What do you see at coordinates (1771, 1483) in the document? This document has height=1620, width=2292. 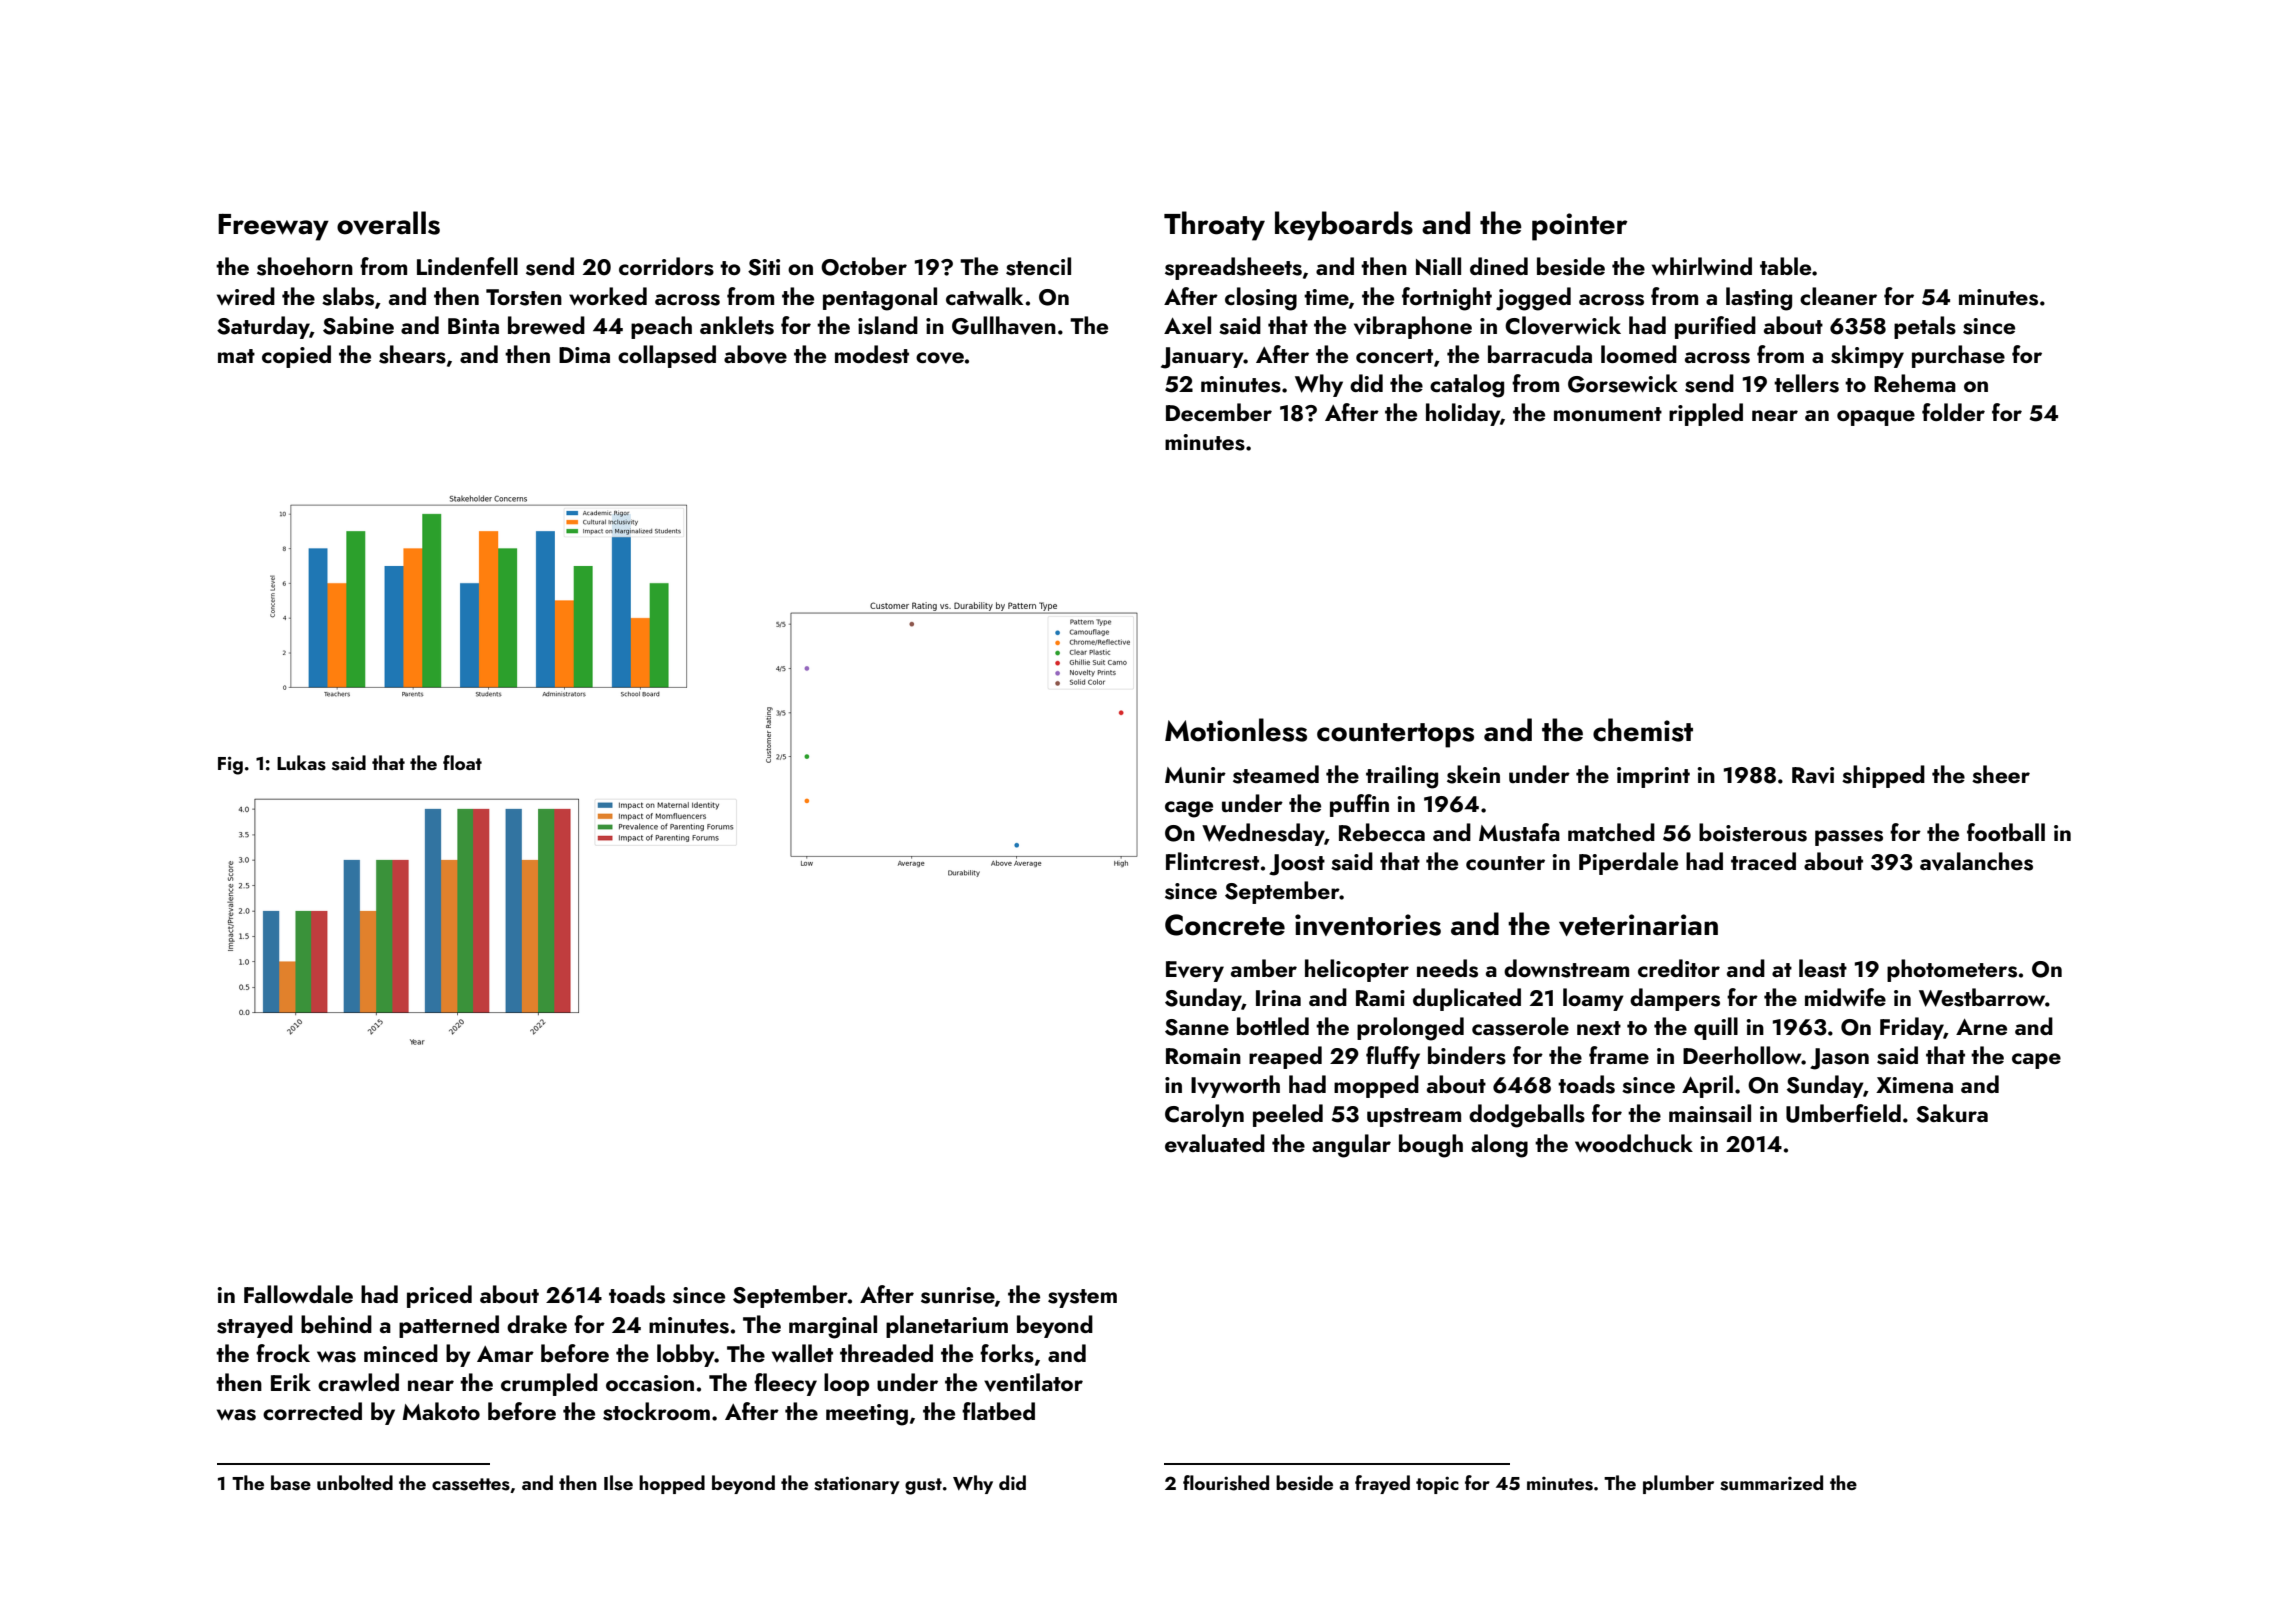 I see `summarized` at bounding box center [1771, 1483].
